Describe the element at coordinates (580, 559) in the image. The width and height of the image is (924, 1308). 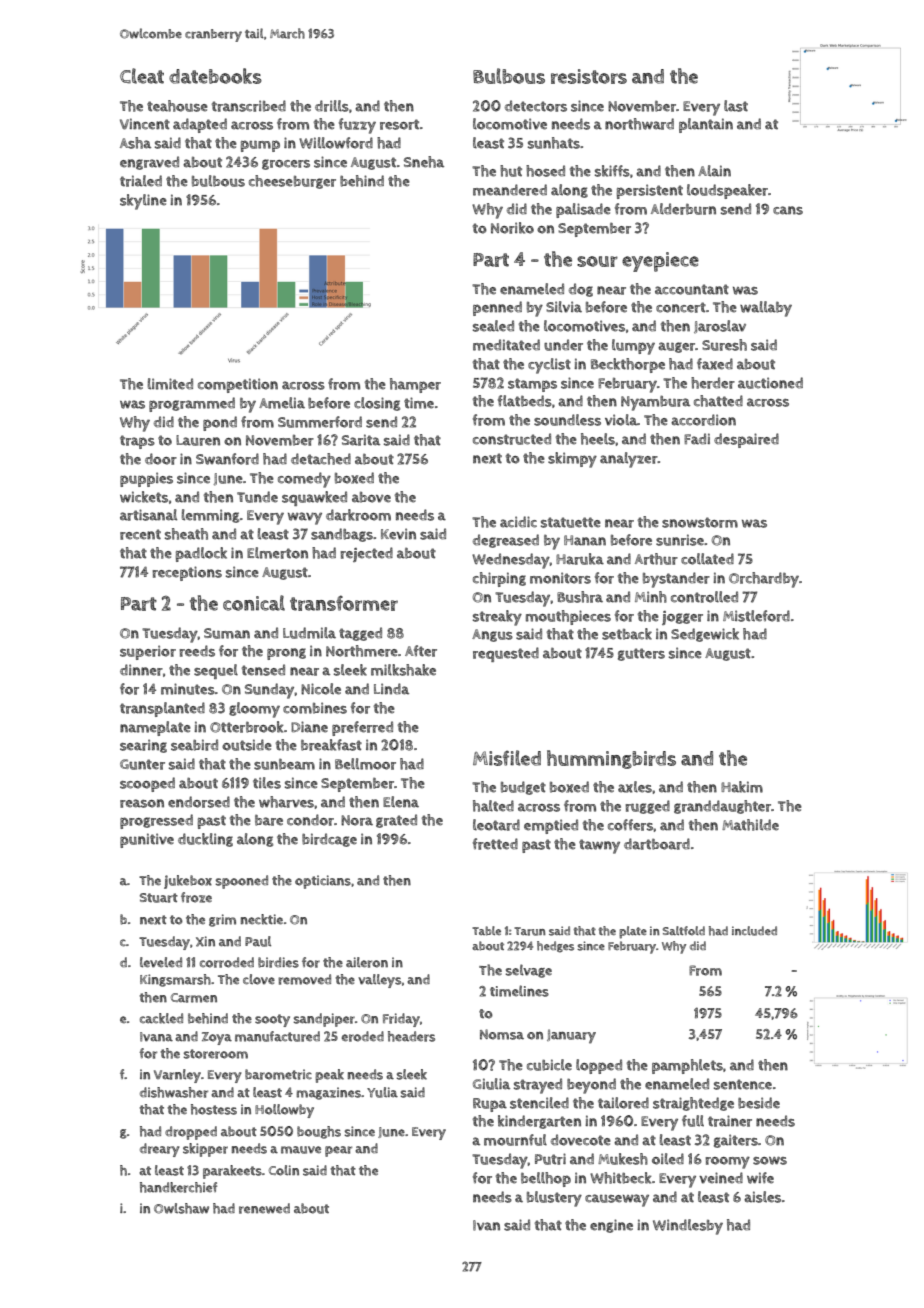
I see `Haruka` at that location.
